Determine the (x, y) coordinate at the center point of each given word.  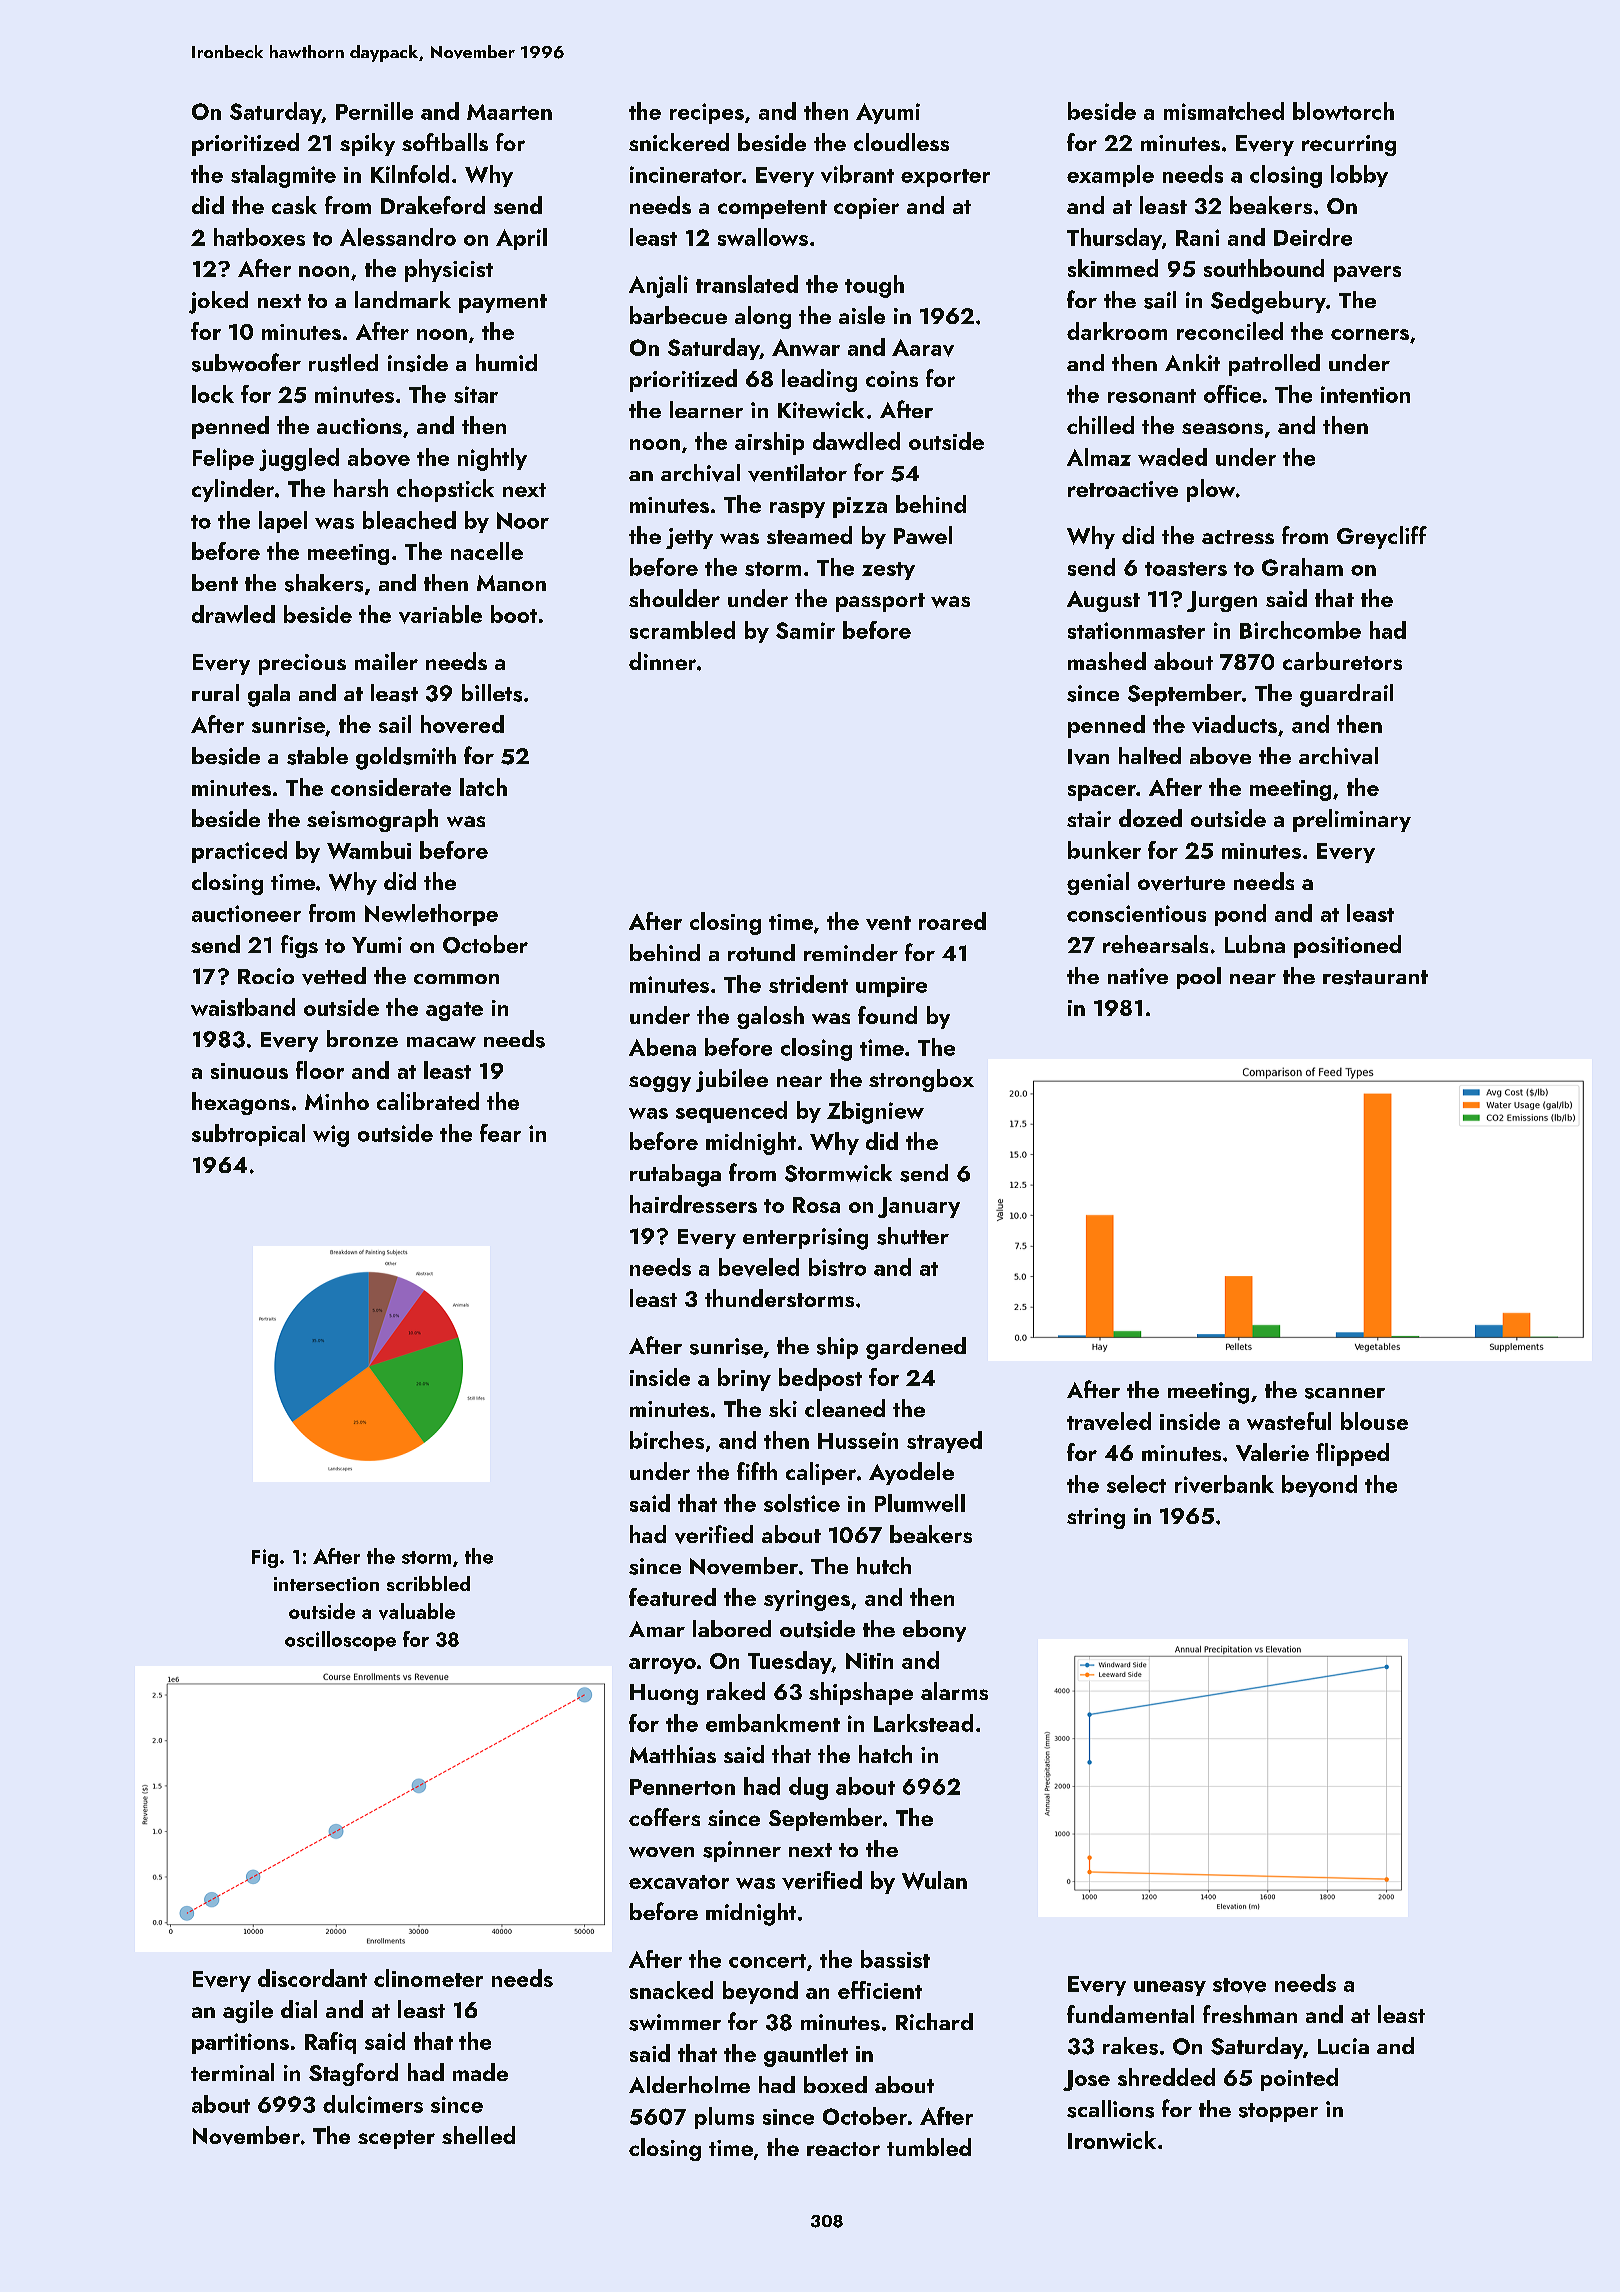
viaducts (1234, 724)
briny (744, 1379)
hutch (884, 1566)
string (1096, 1518)
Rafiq (330, 2043)
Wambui (369, 850)
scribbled (428, 1583)
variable (440, 614)
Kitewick (821, 410)
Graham (1302, 567)
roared (952, 921)
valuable (417, 1611)
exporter (945, 178)
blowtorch (1343, 111)
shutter (913, 1236)
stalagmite (283, 176)
